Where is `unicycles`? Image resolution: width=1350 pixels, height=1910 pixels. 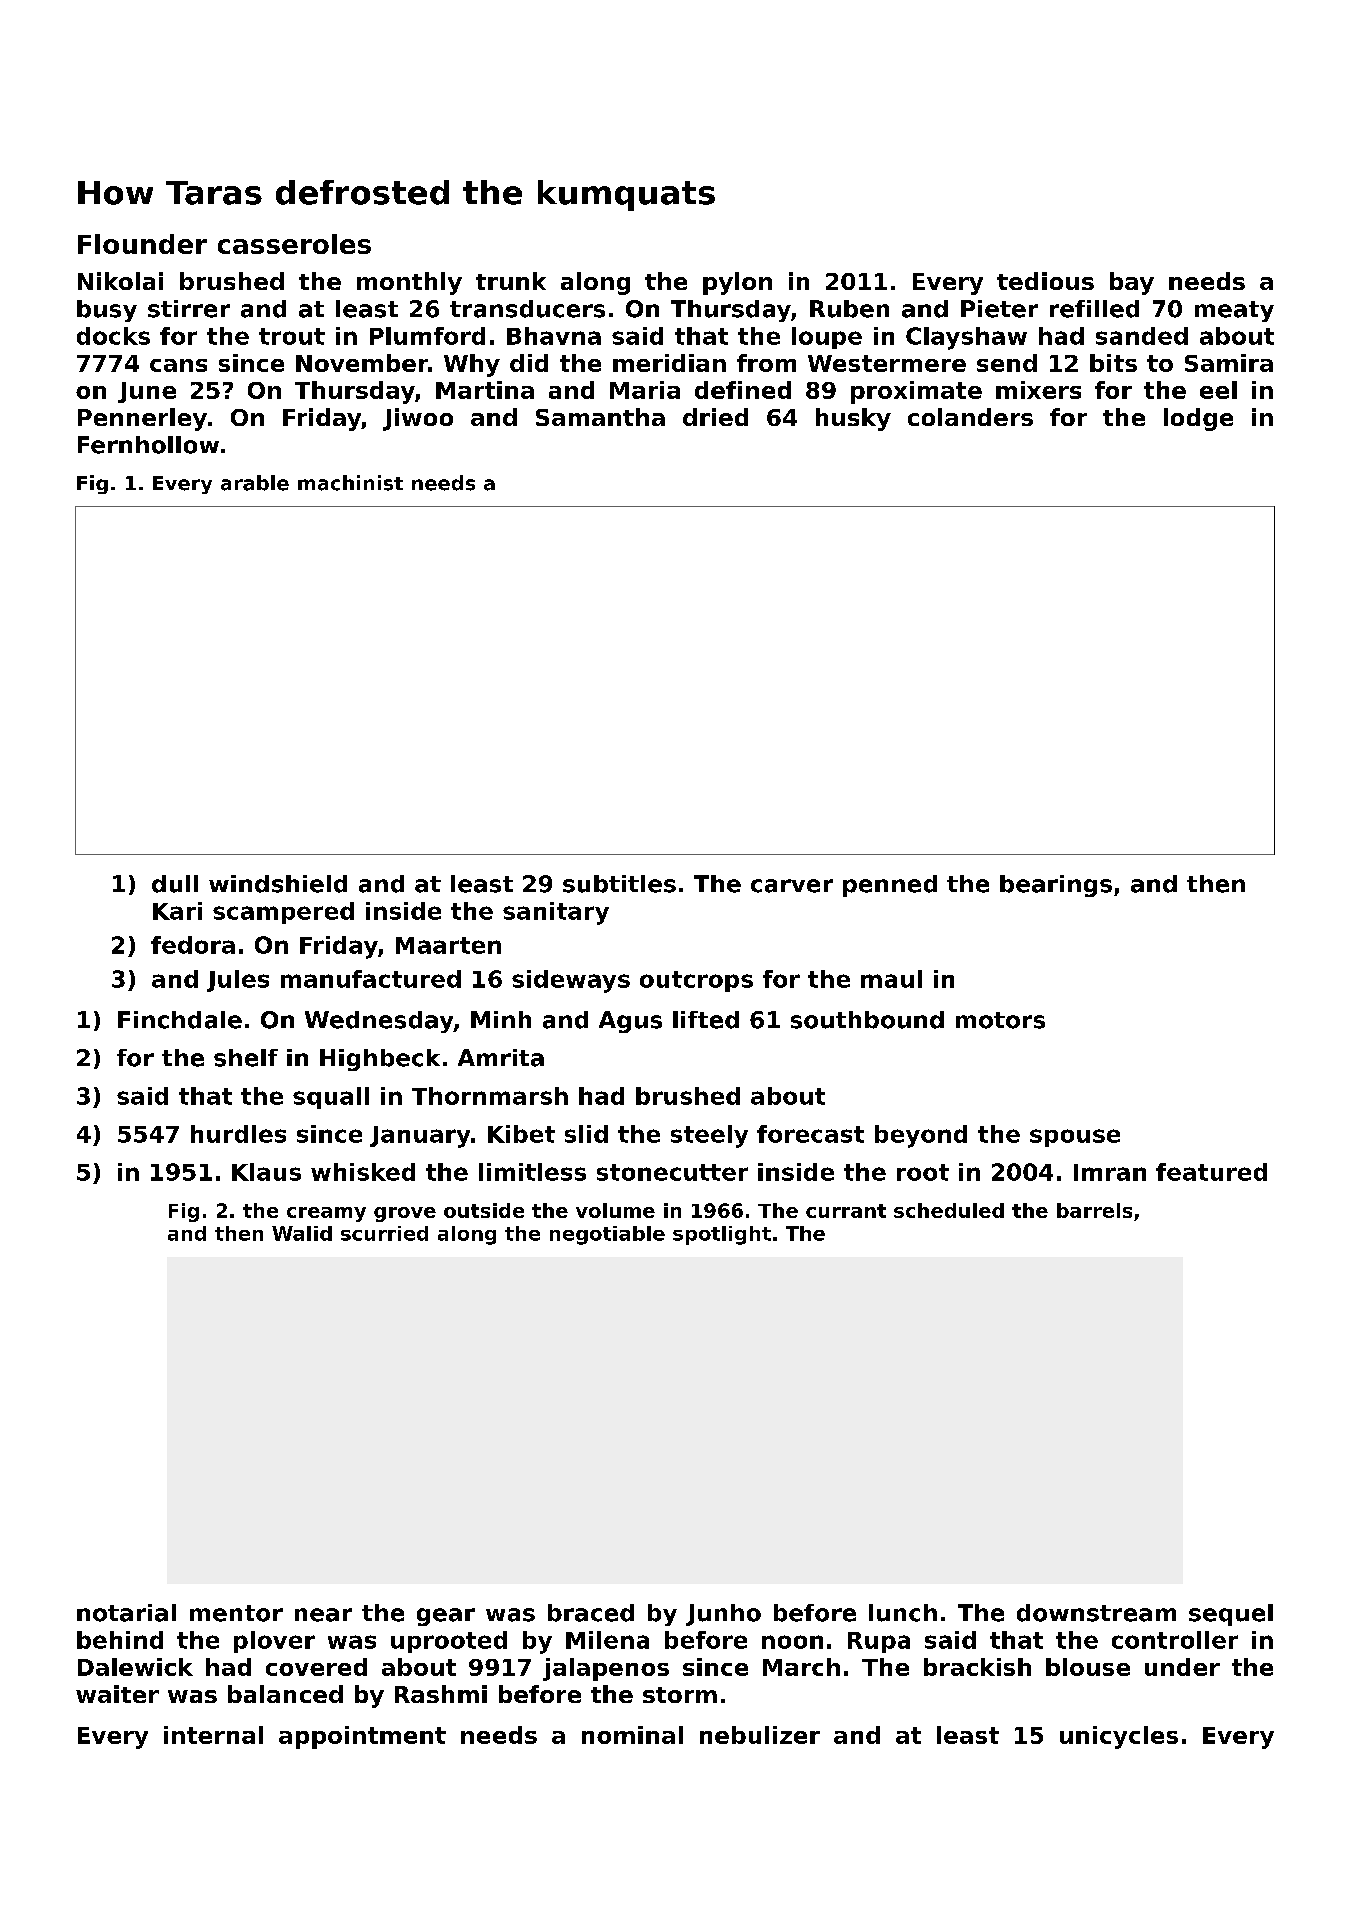 unicycles is located at coordinates (1119, 1737).
